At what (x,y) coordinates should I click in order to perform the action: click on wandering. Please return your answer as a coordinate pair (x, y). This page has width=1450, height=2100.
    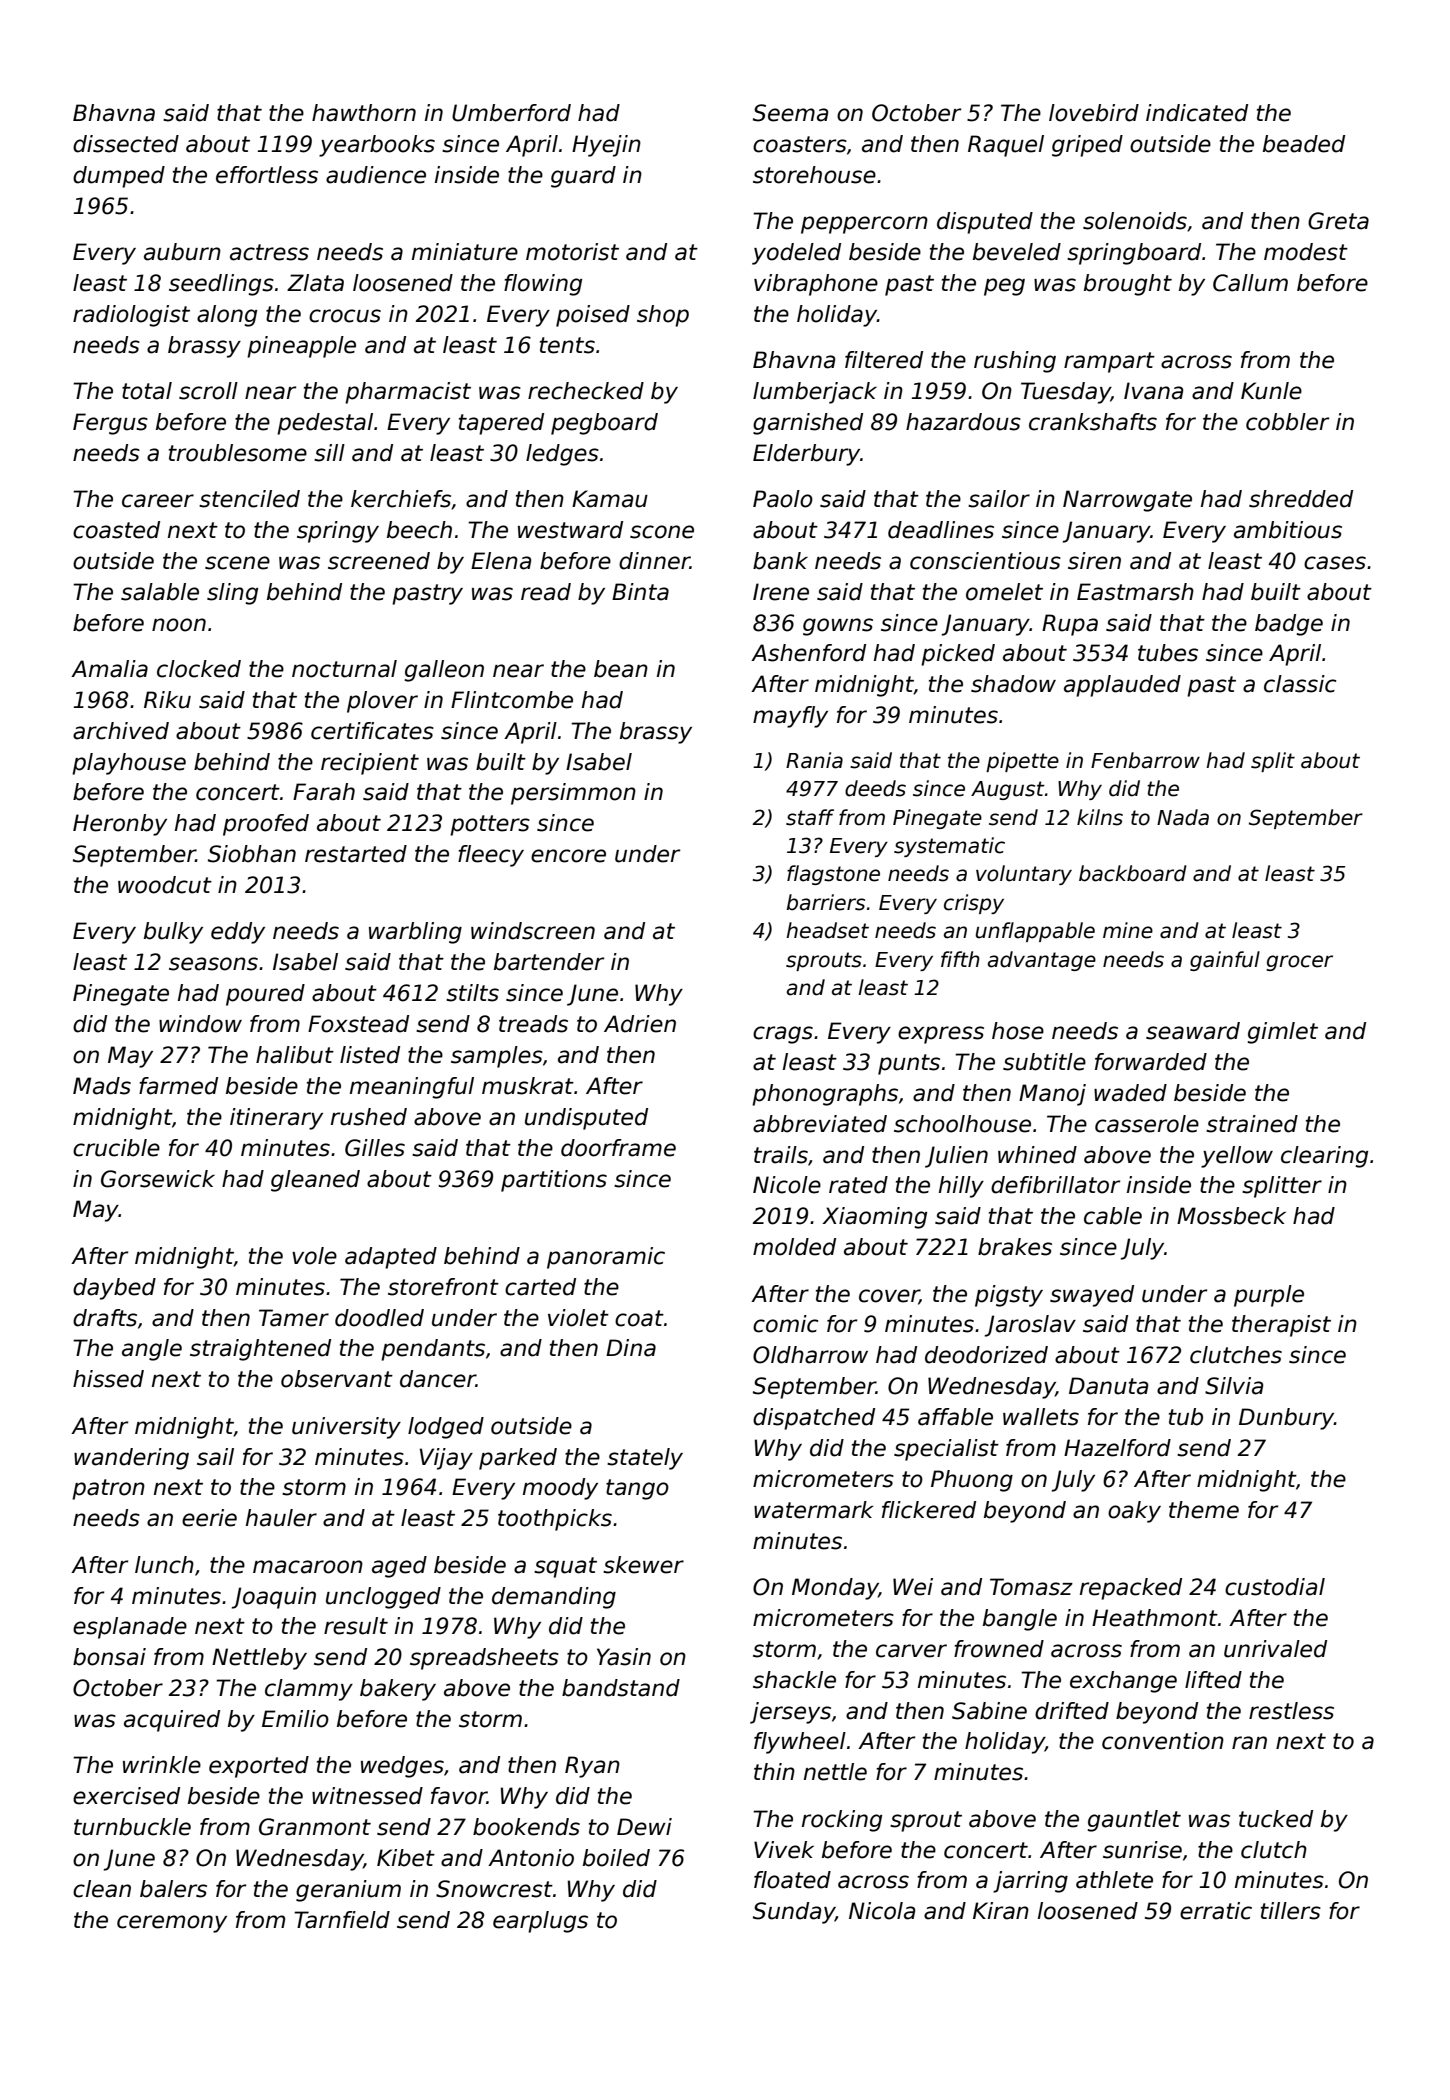
    Looking at the image, I should click on (131, 1459).
